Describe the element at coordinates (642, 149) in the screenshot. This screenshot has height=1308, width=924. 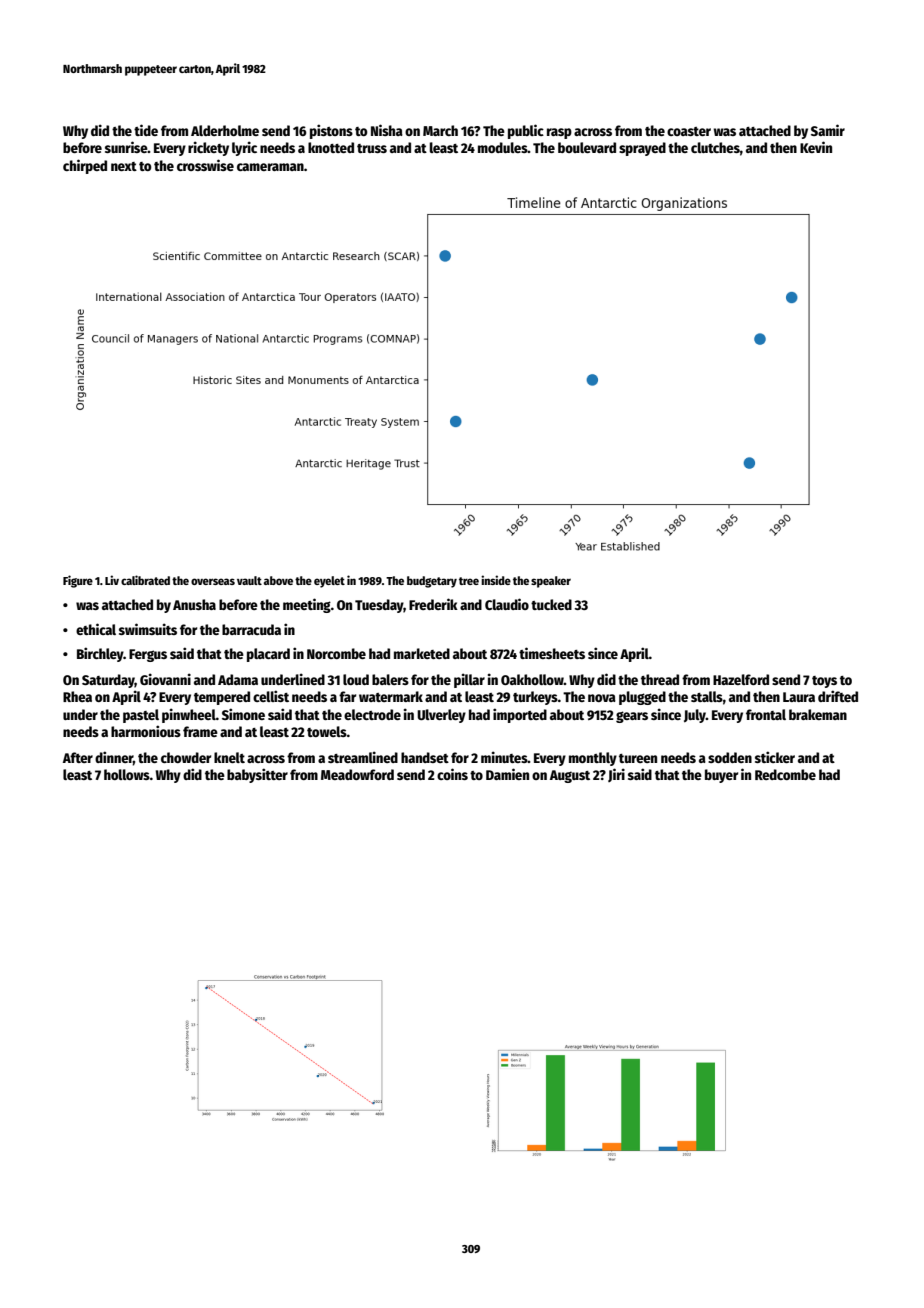
I see `sprayed` at that location.
